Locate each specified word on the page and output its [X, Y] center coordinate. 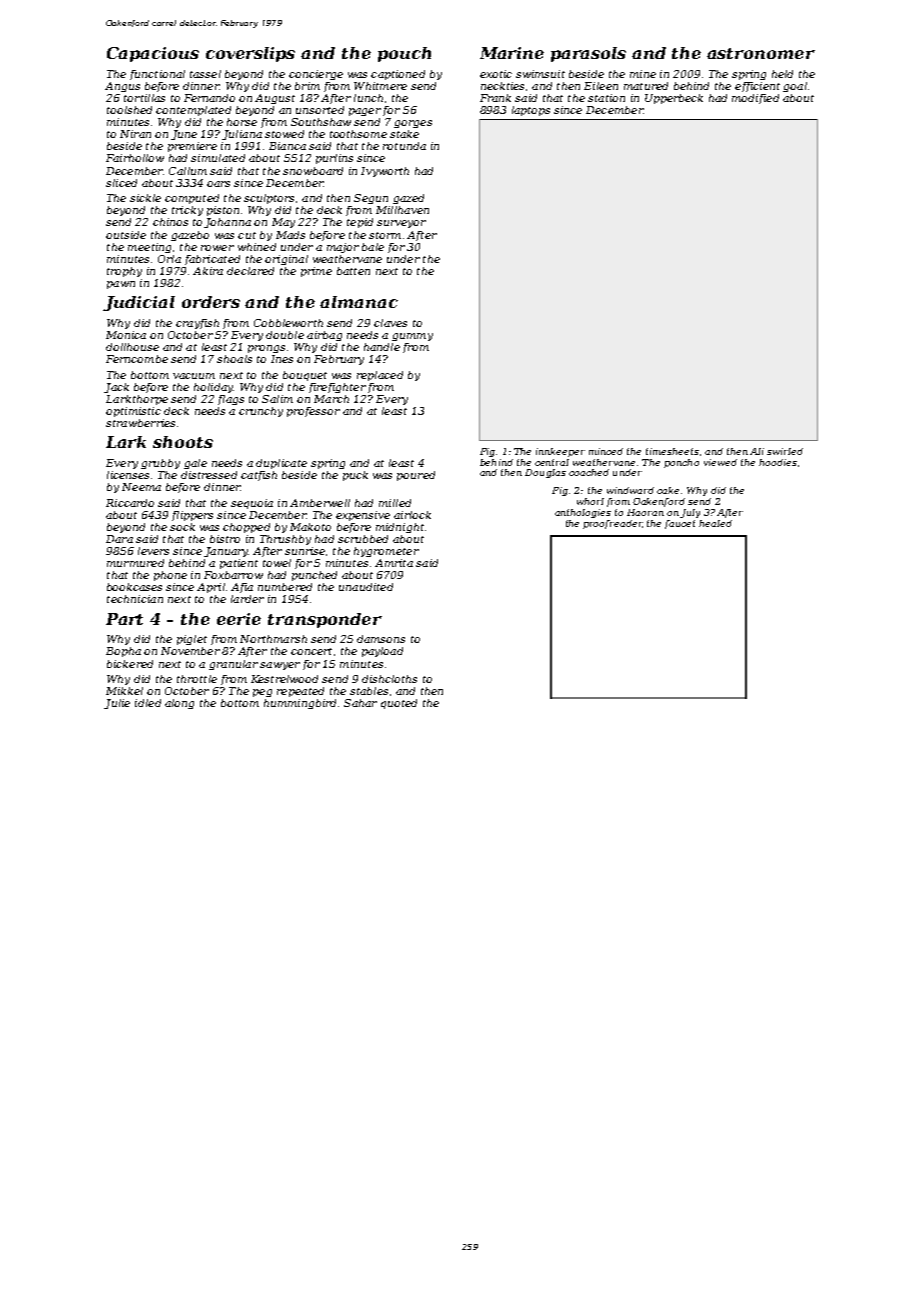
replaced [380, 376]
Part [124, 619]
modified [755, 99]
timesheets [672, 451]
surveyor [401, 224]
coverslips [250, 54]
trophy [124, 272]
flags [231, 400]
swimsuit [540, 74]
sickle [145, 198]
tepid [360, 223]
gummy [412, 337]
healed [715, 523]
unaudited [366, 587]
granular [233, 665]
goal [795, 87]
